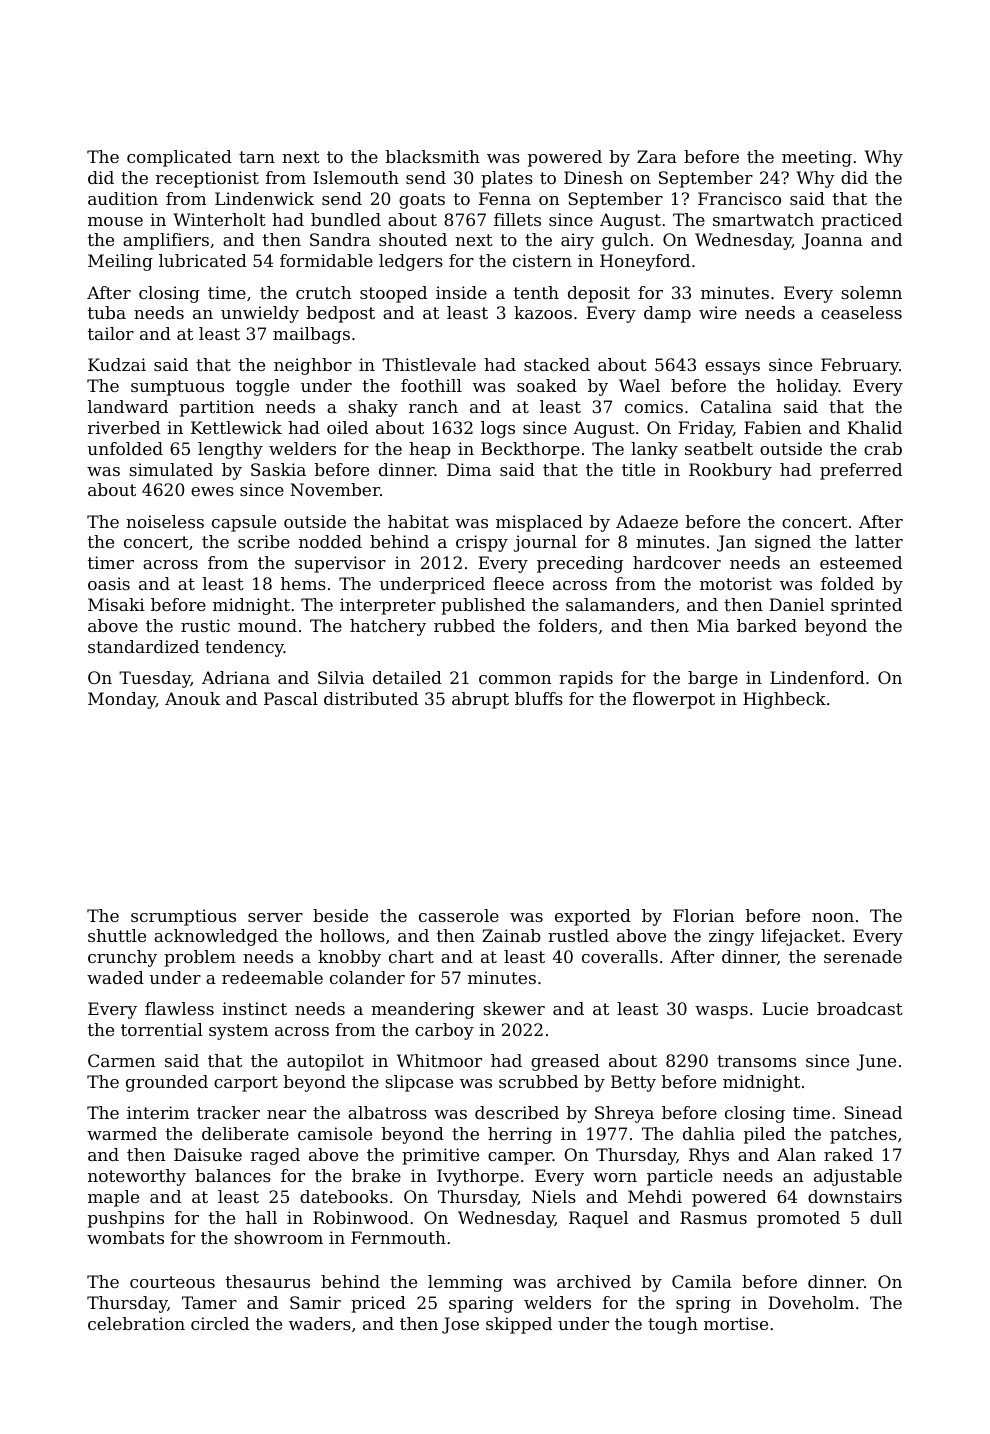  What do you see at coordinates (172, 1282) in the page?
I see `courteous` at bounding box center [172, 1282].
